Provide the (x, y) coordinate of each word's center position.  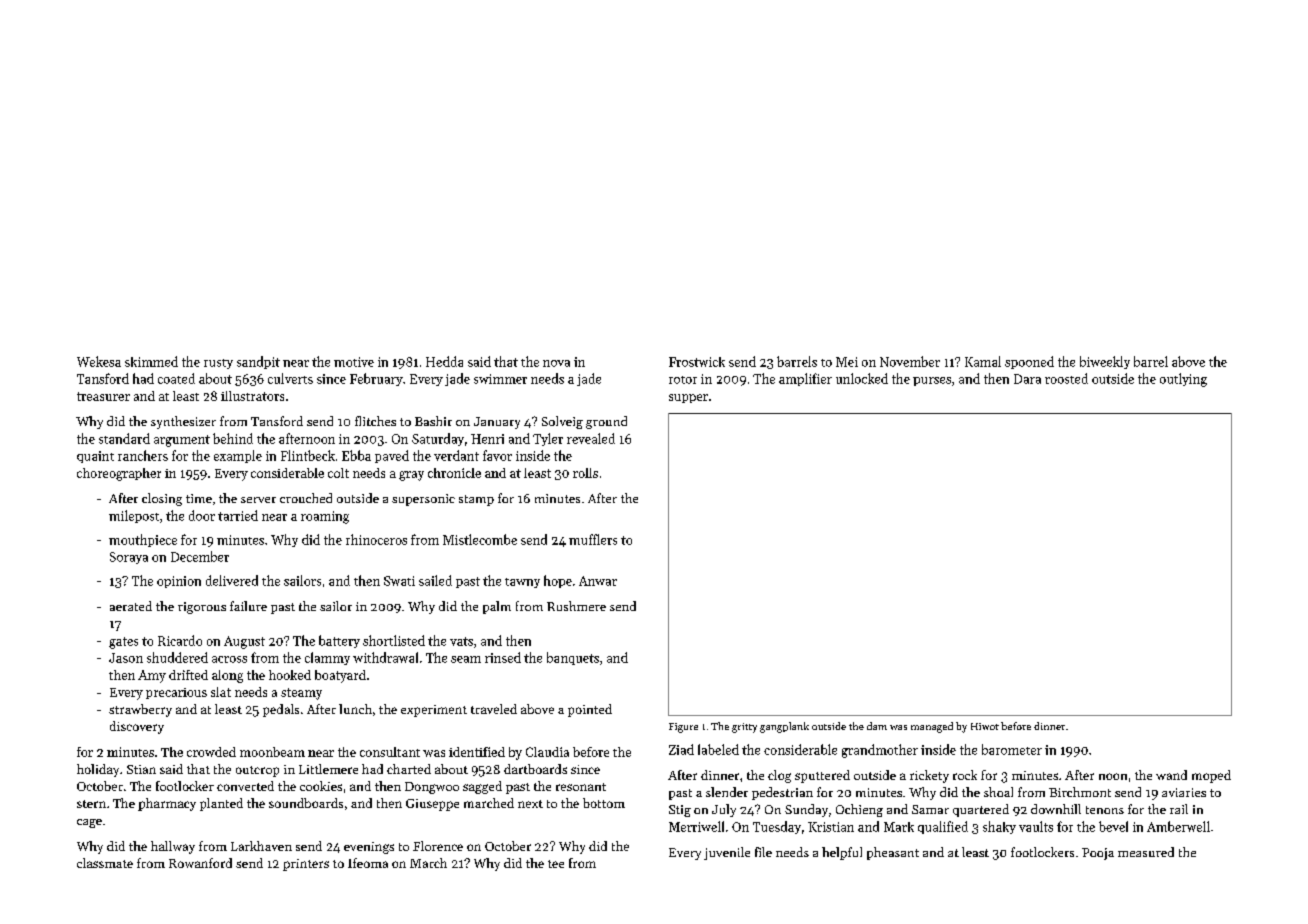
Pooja (1098, 854)
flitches (375, 421)
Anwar (598, 581)
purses (932, 381)
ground (606, 422)
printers (306, 865)
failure (248, 606)
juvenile (727, 853)
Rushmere (576, 606)
